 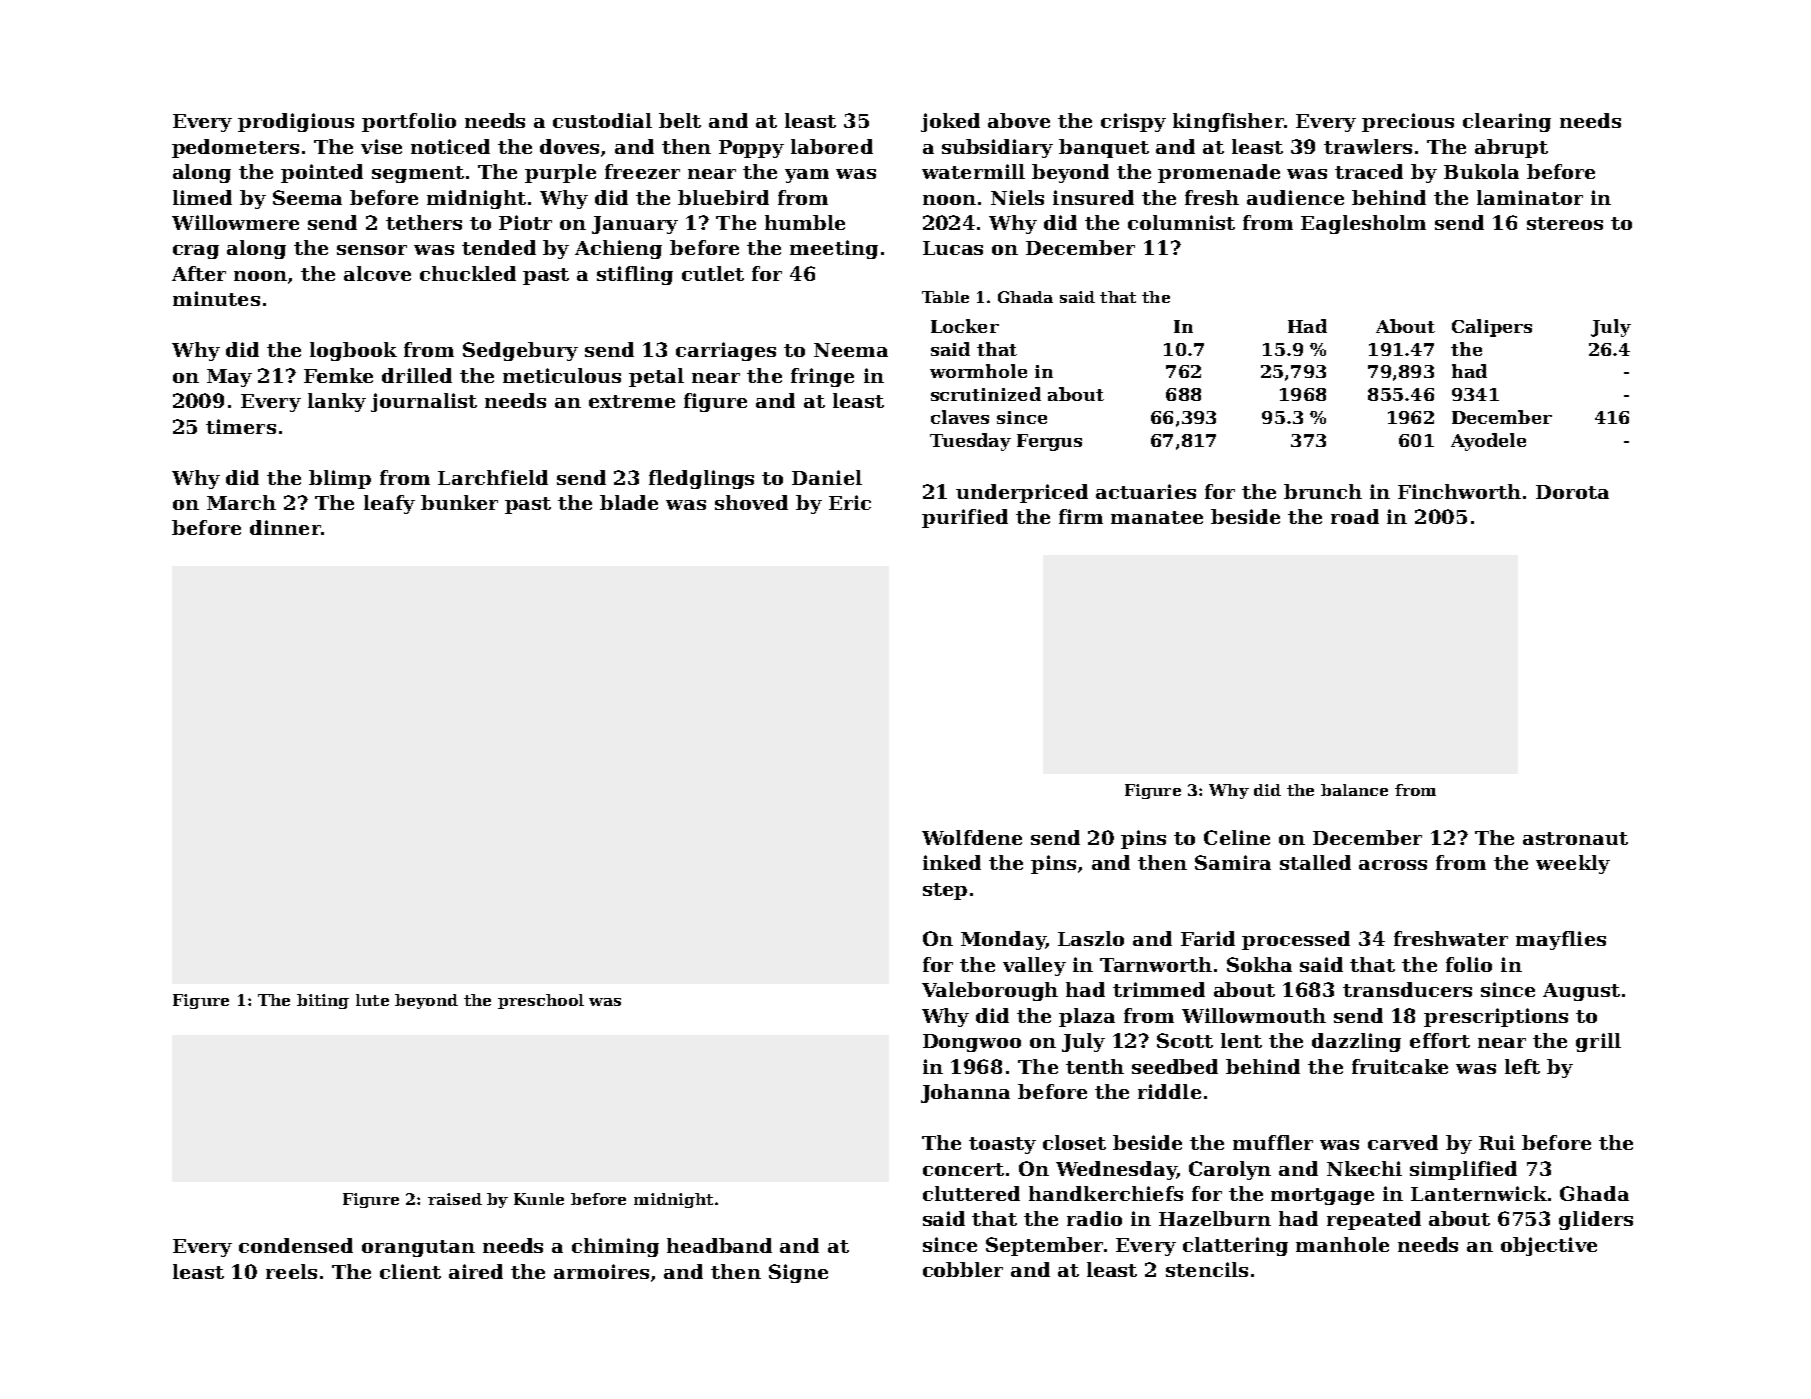 What do you see at coordinates (323, 1001) in the page?
I see `biting` at bounding box center [323, 1001].
